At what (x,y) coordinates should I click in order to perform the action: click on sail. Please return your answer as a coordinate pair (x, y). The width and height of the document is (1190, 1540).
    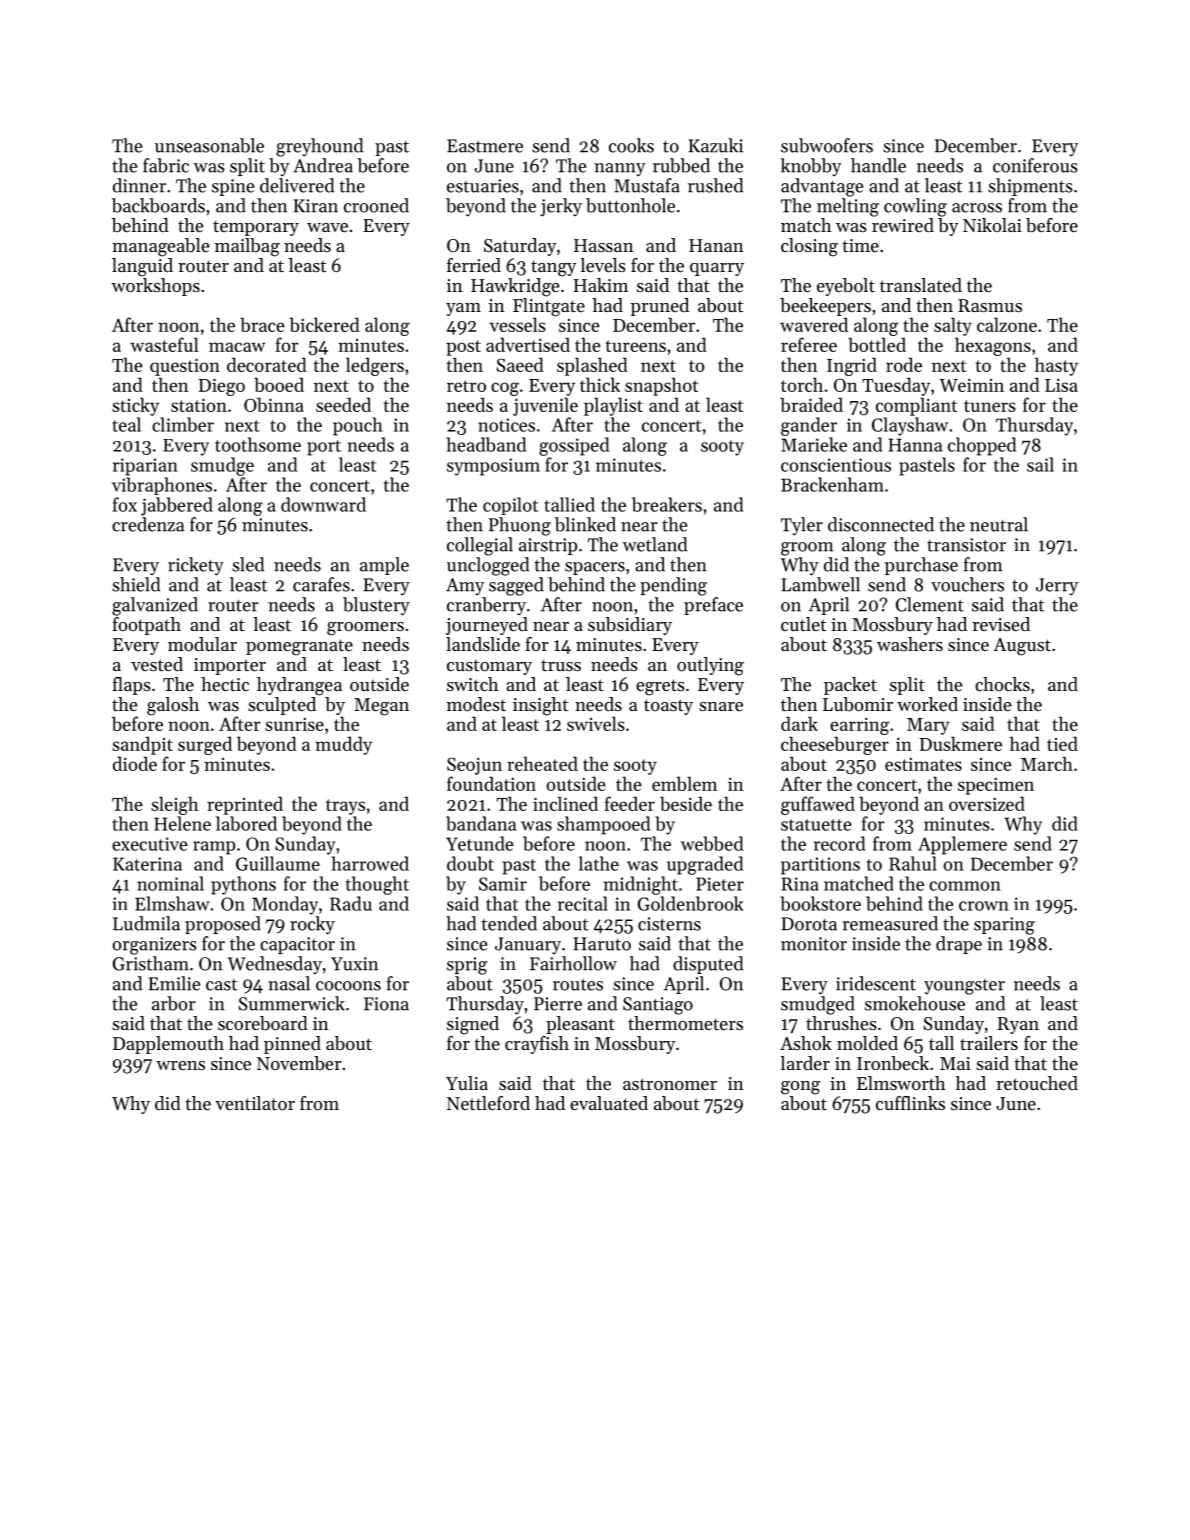
    Looking at the image, I should click on (1040, 464).
